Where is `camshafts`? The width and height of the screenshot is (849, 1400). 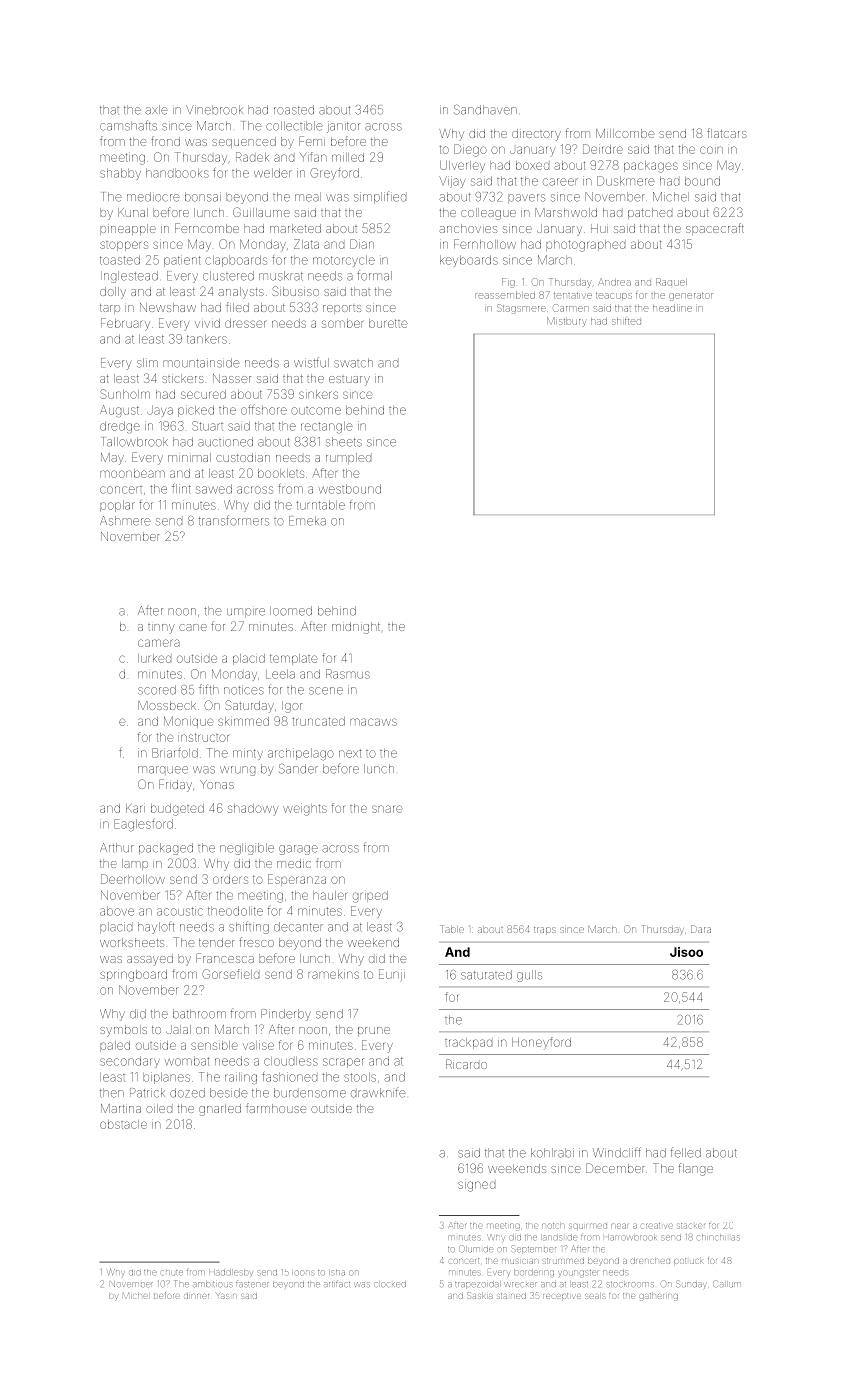 camshafts is located at coordinates (128, 125).
